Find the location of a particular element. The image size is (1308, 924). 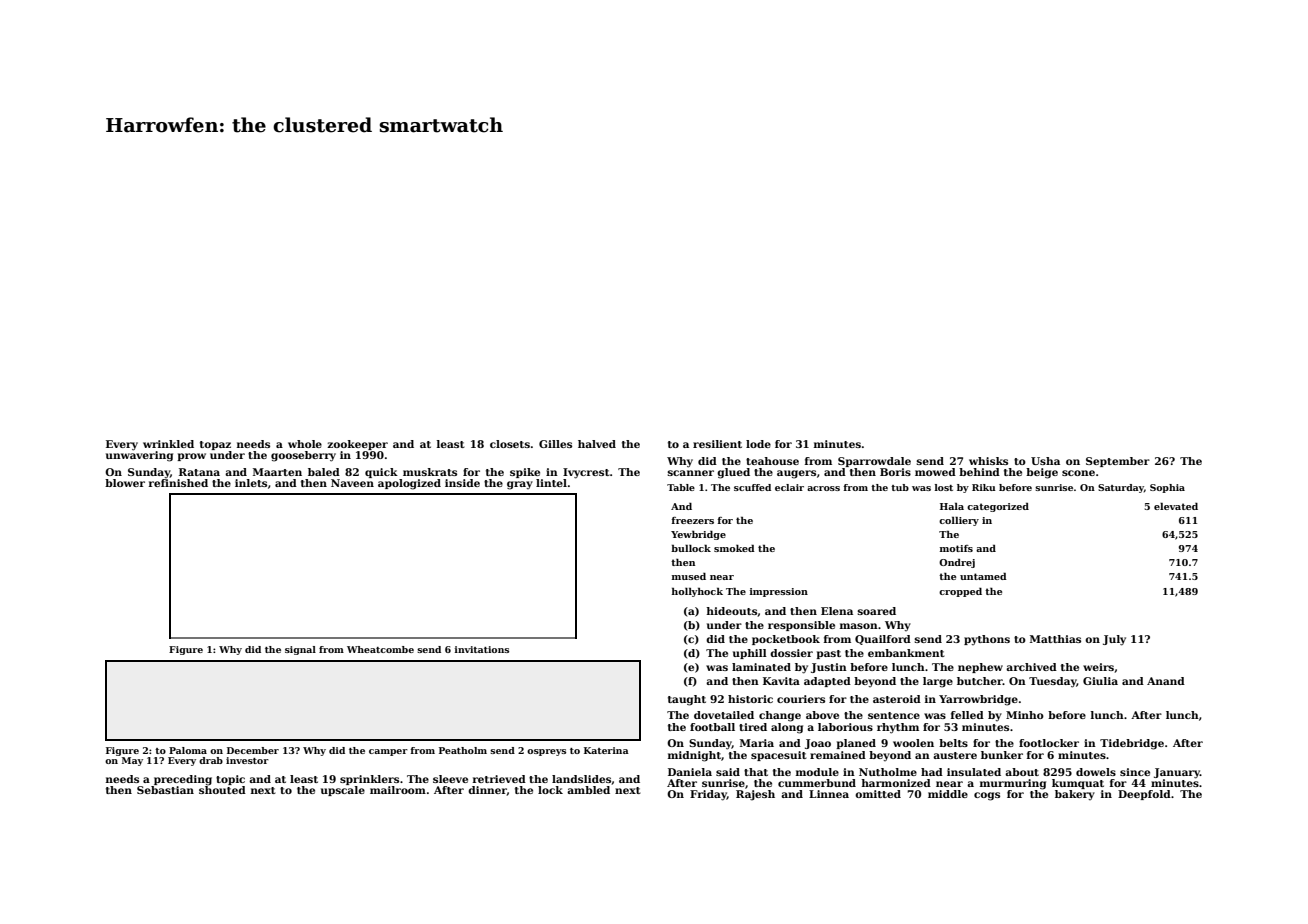

lode is located at coordinates (758, 444).
